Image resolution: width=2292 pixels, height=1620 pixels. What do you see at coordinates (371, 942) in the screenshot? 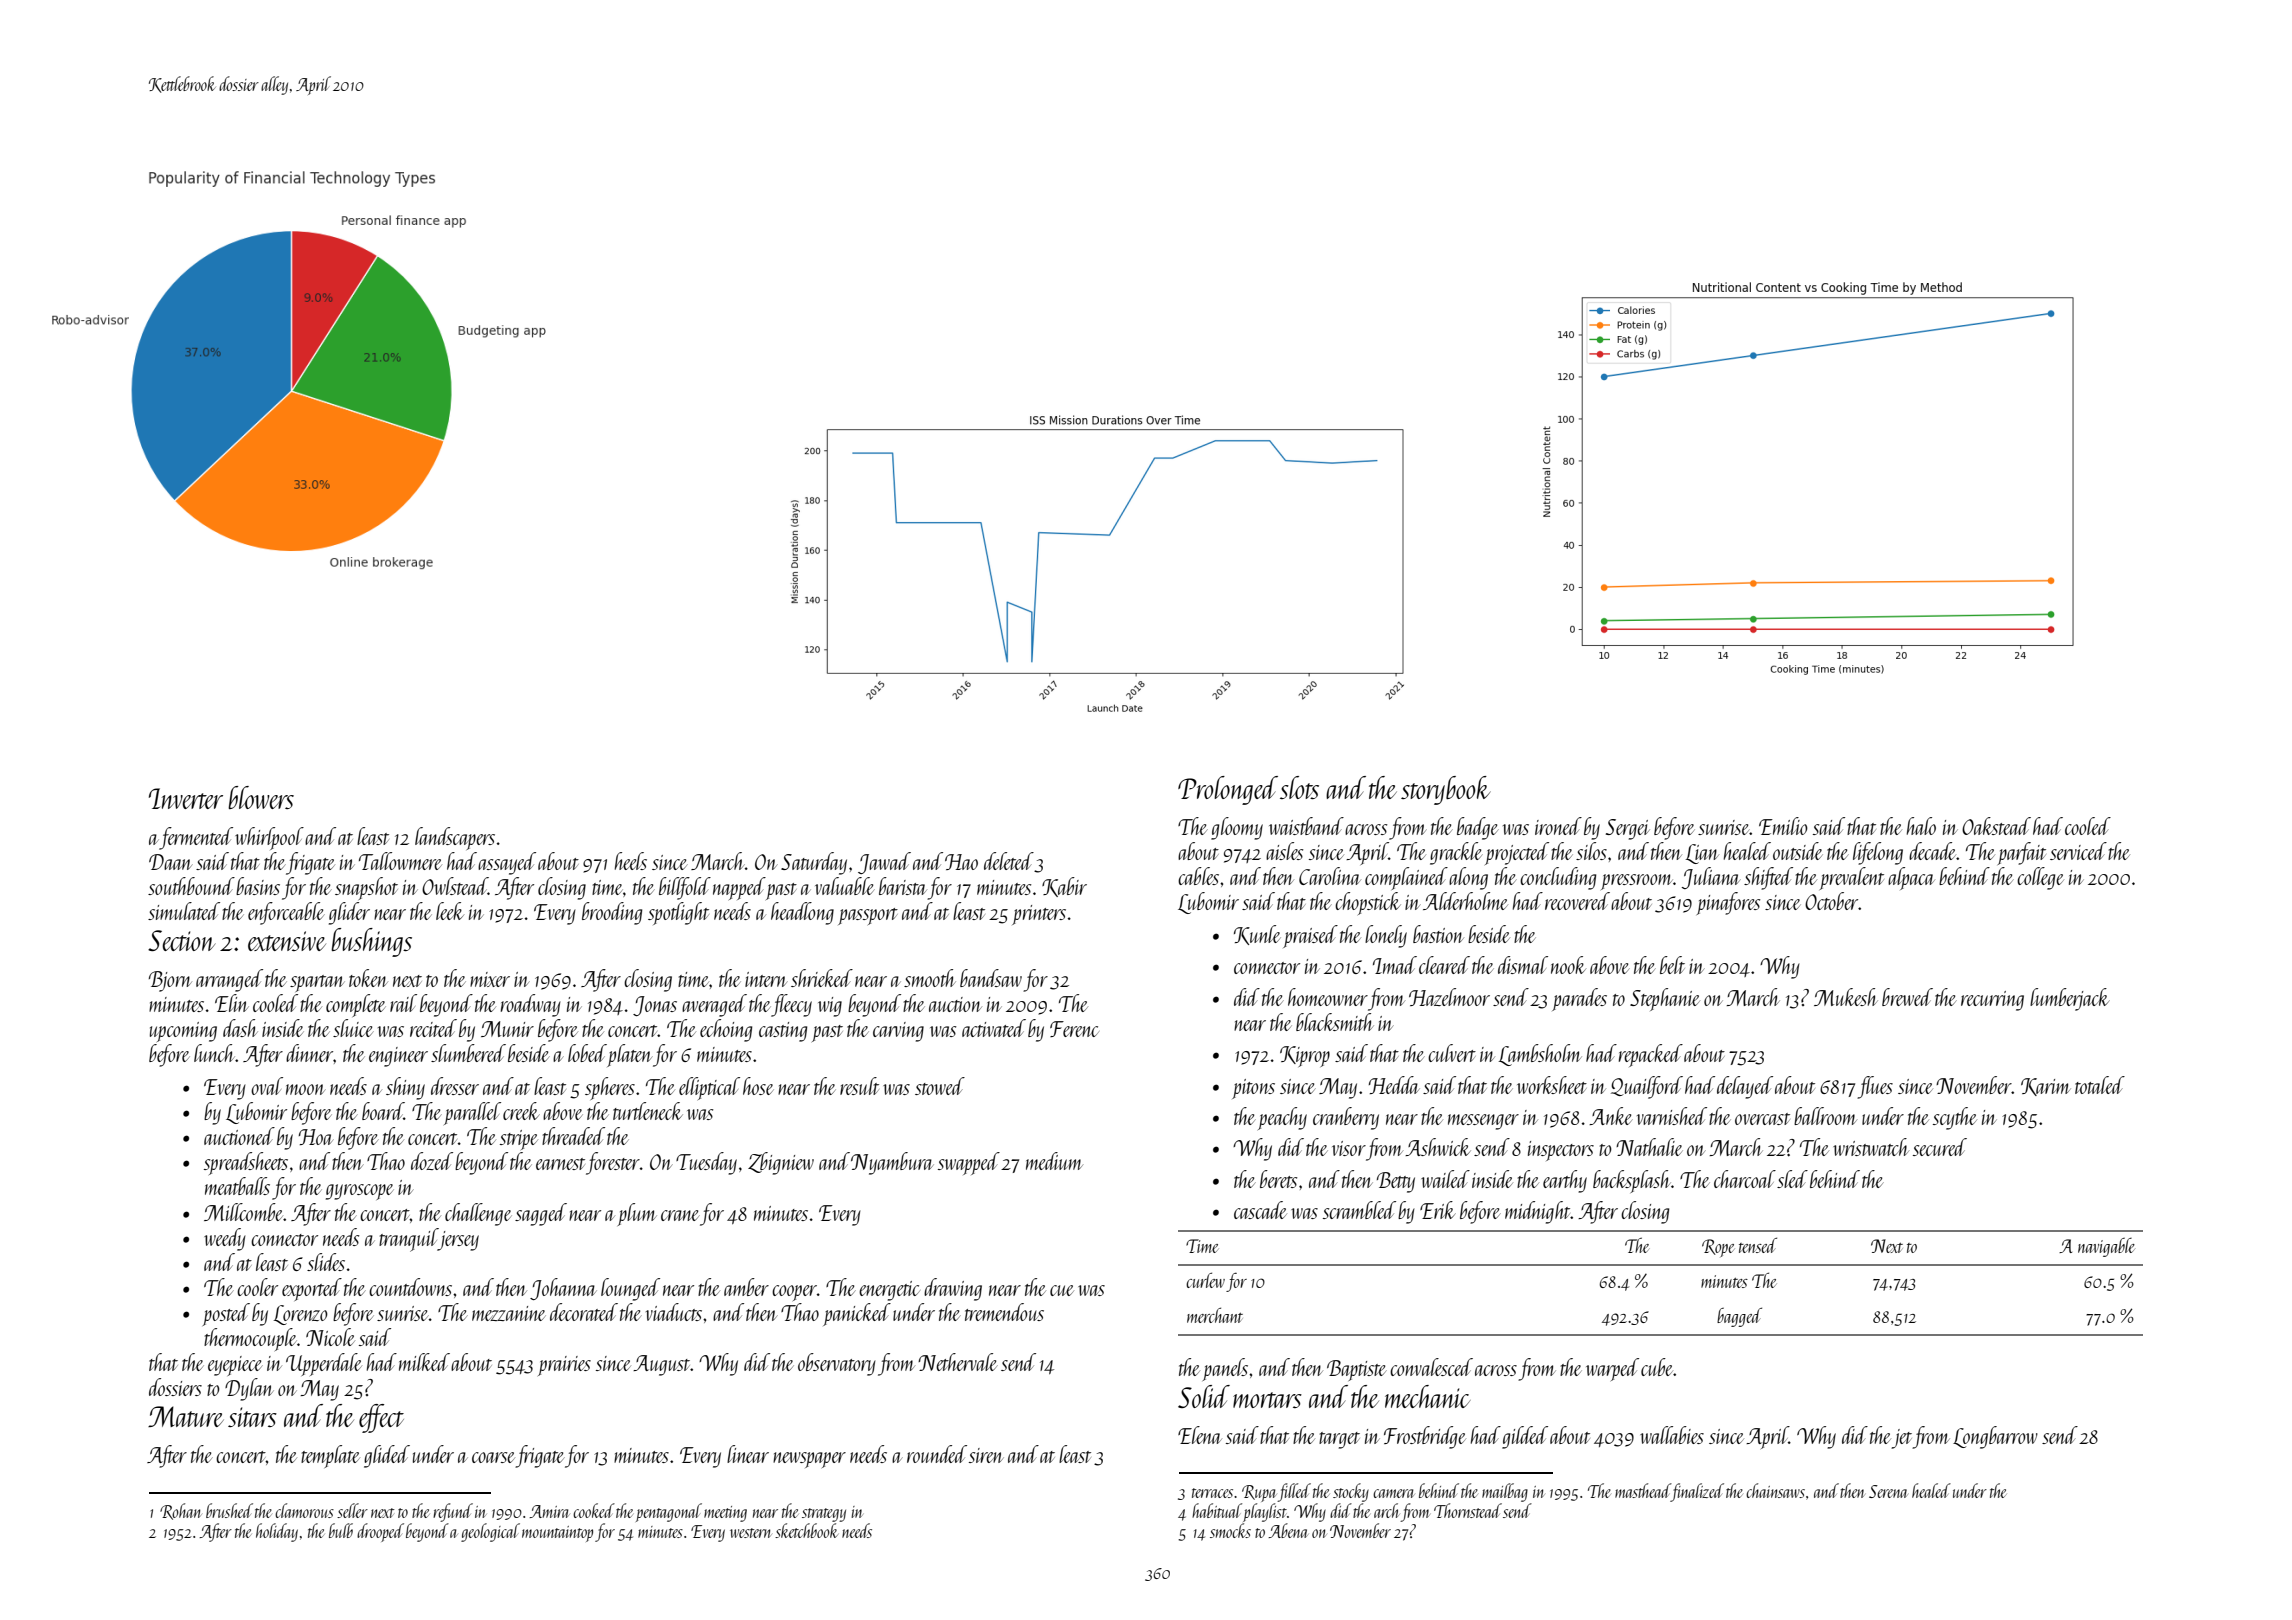
I see `bushings` at bounding box center [371, 942].
